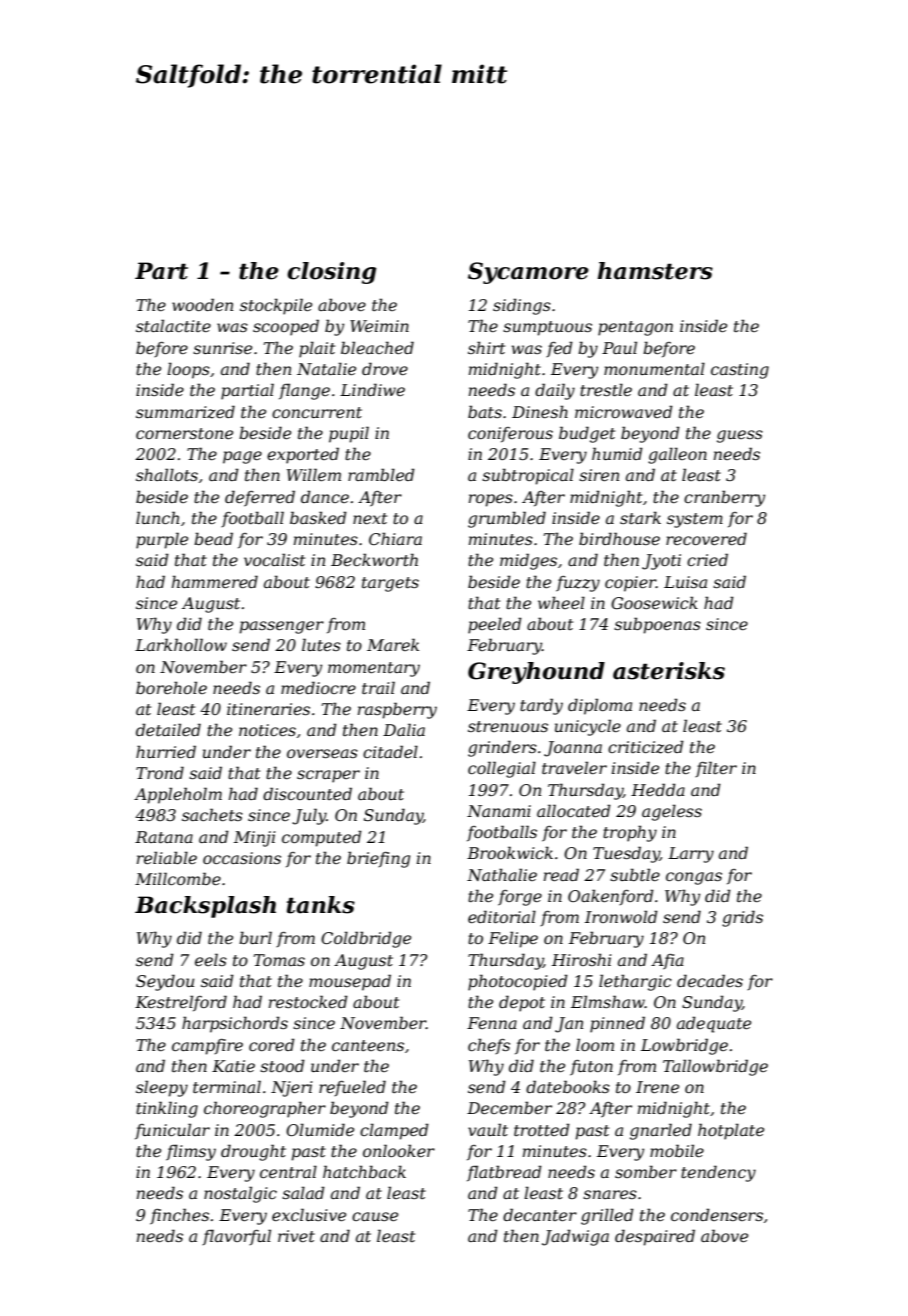 This screenshot has height=1316, width=908. I want to click on closing, so click(332, 273).
